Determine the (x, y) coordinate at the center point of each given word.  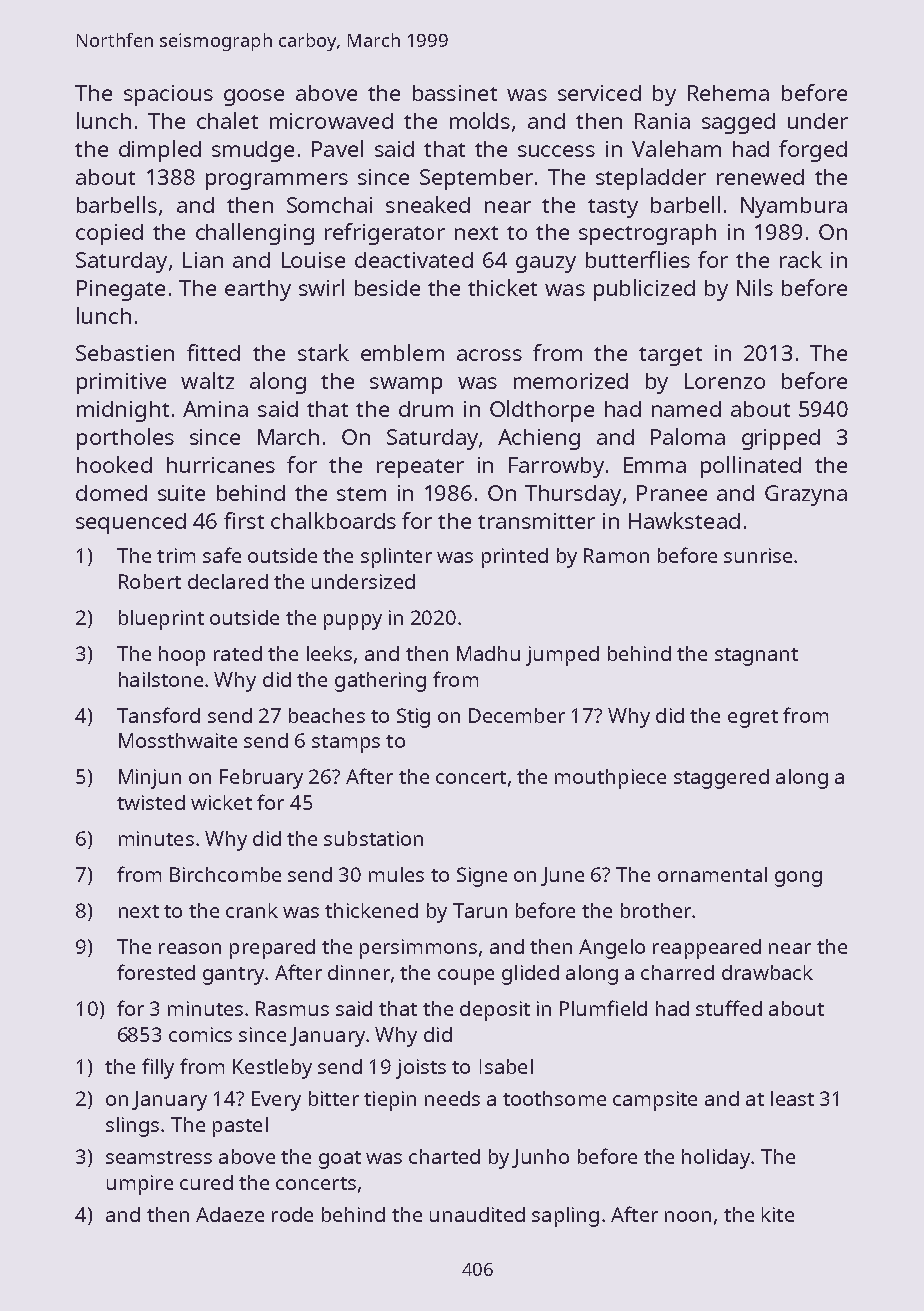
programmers (277, 181)
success (556, 151)
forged (813, 151)
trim (176, 555)
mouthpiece (610, 779)
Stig (413, 718)
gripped (781, 439)
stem (361, 494)
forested (156, 972)
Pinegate (121, 290)
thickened (371, 910)
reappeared (707, 949)
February (261, 779)
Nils (755, 287)
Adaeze (230, 1214)
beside (387, 288)
